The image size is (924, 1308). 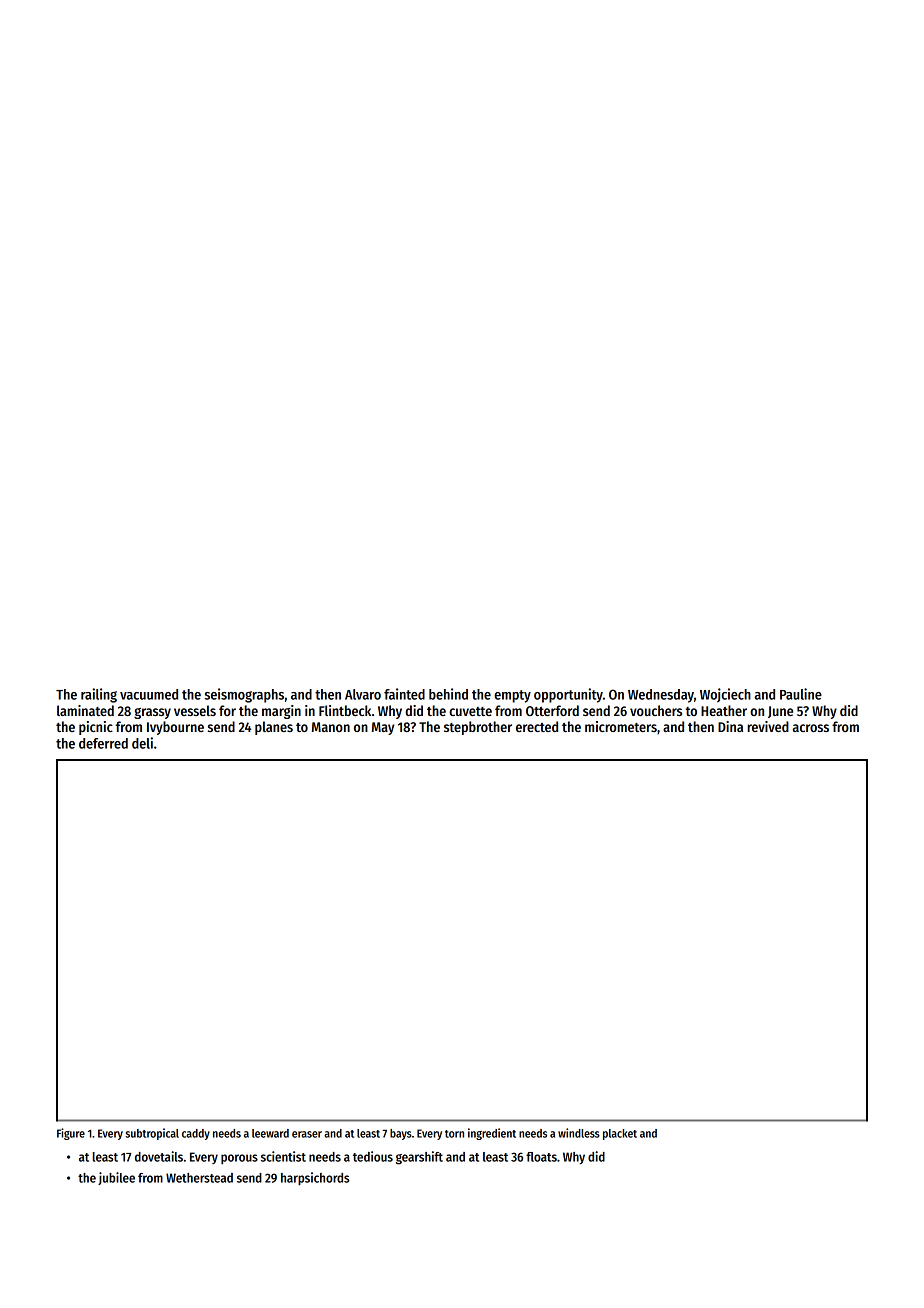 What do you see at coordinates (401, 1134) in the document?
I see `bays` at bounding box center [401, 1134].
